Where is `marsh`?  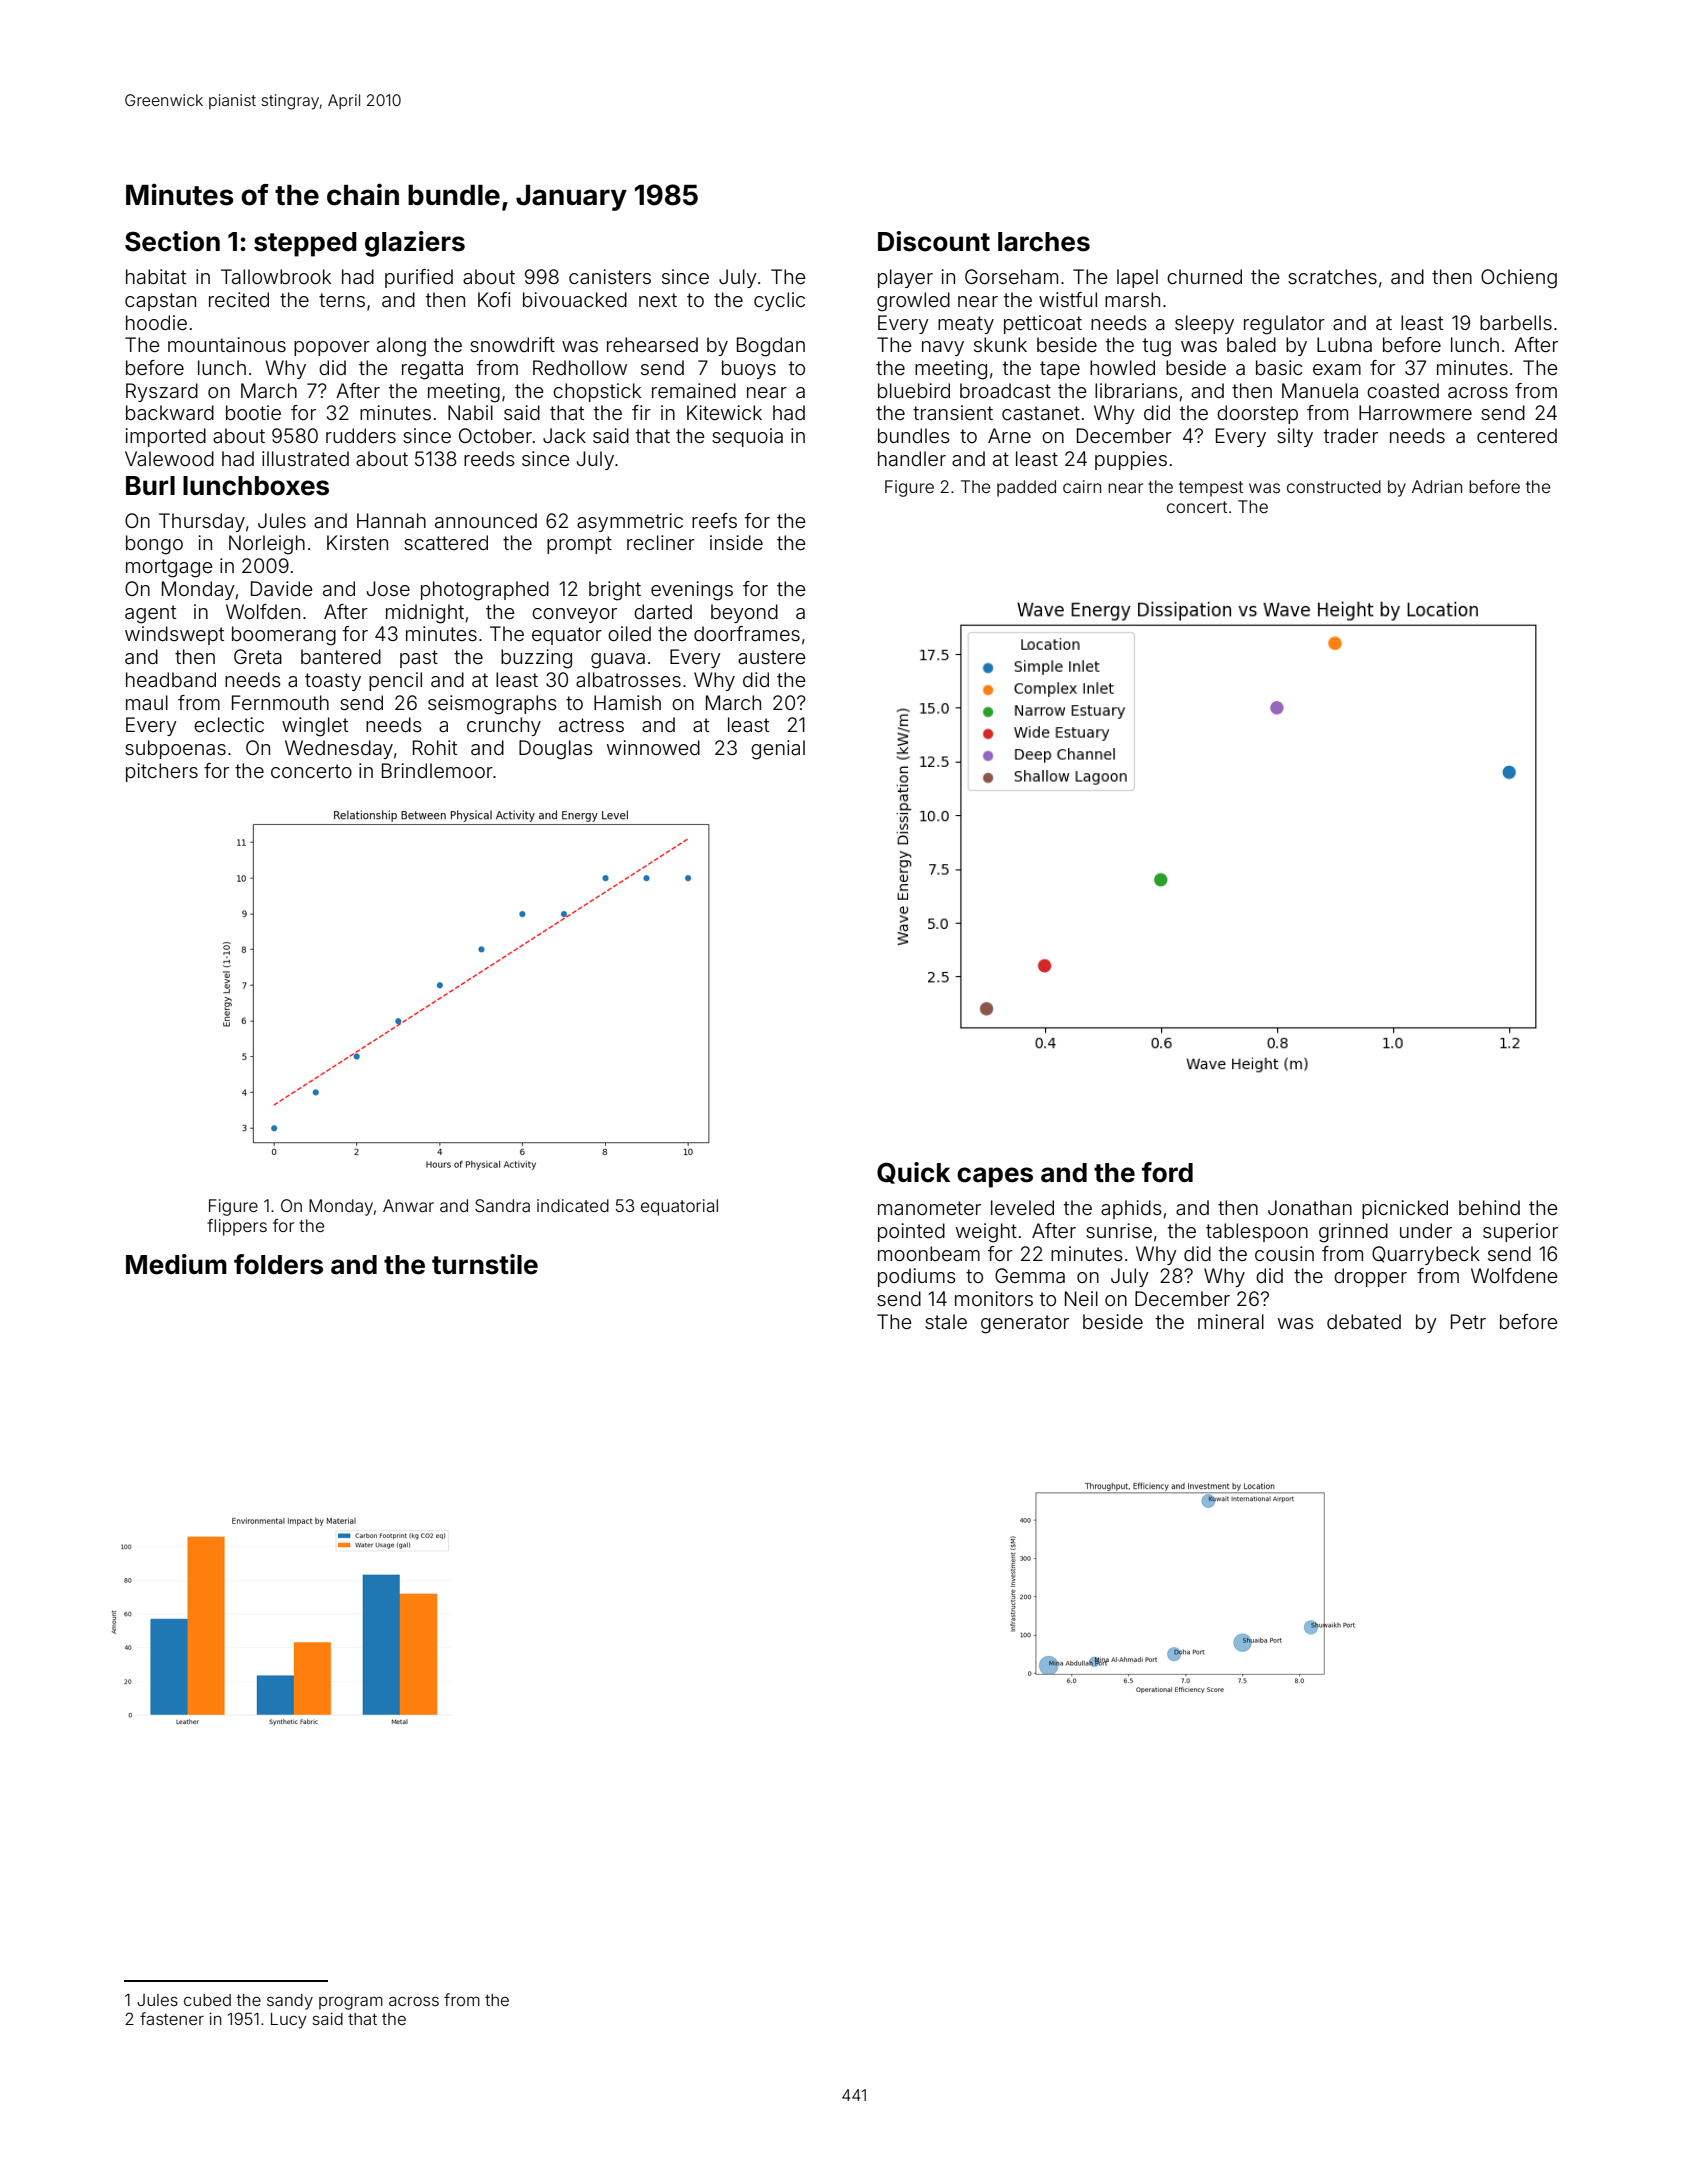
marsh is located at coordinates (1132, 299).
